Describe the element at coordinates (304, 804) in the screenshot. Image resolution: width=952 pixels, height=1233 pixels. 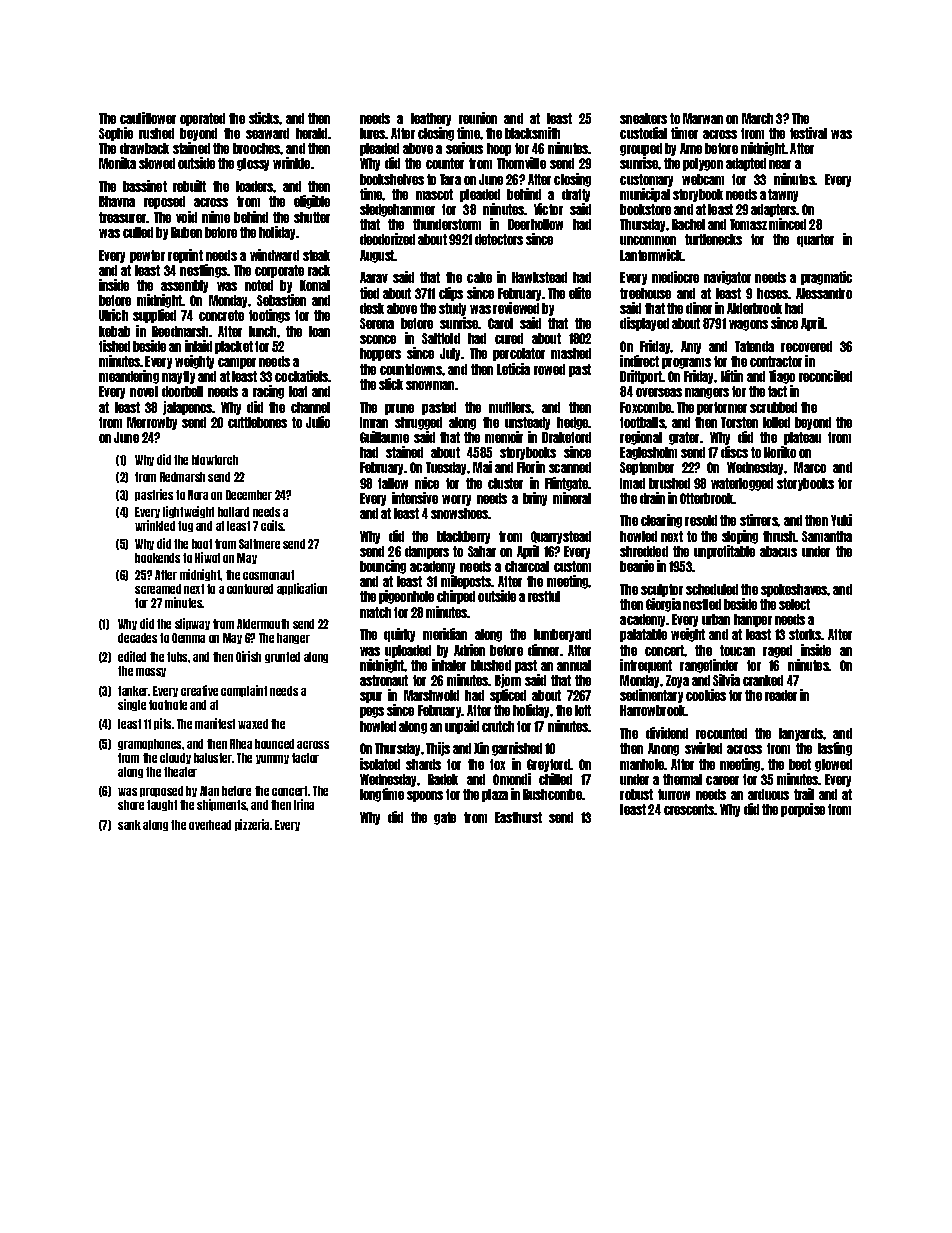
I see `Irina` at that location.
